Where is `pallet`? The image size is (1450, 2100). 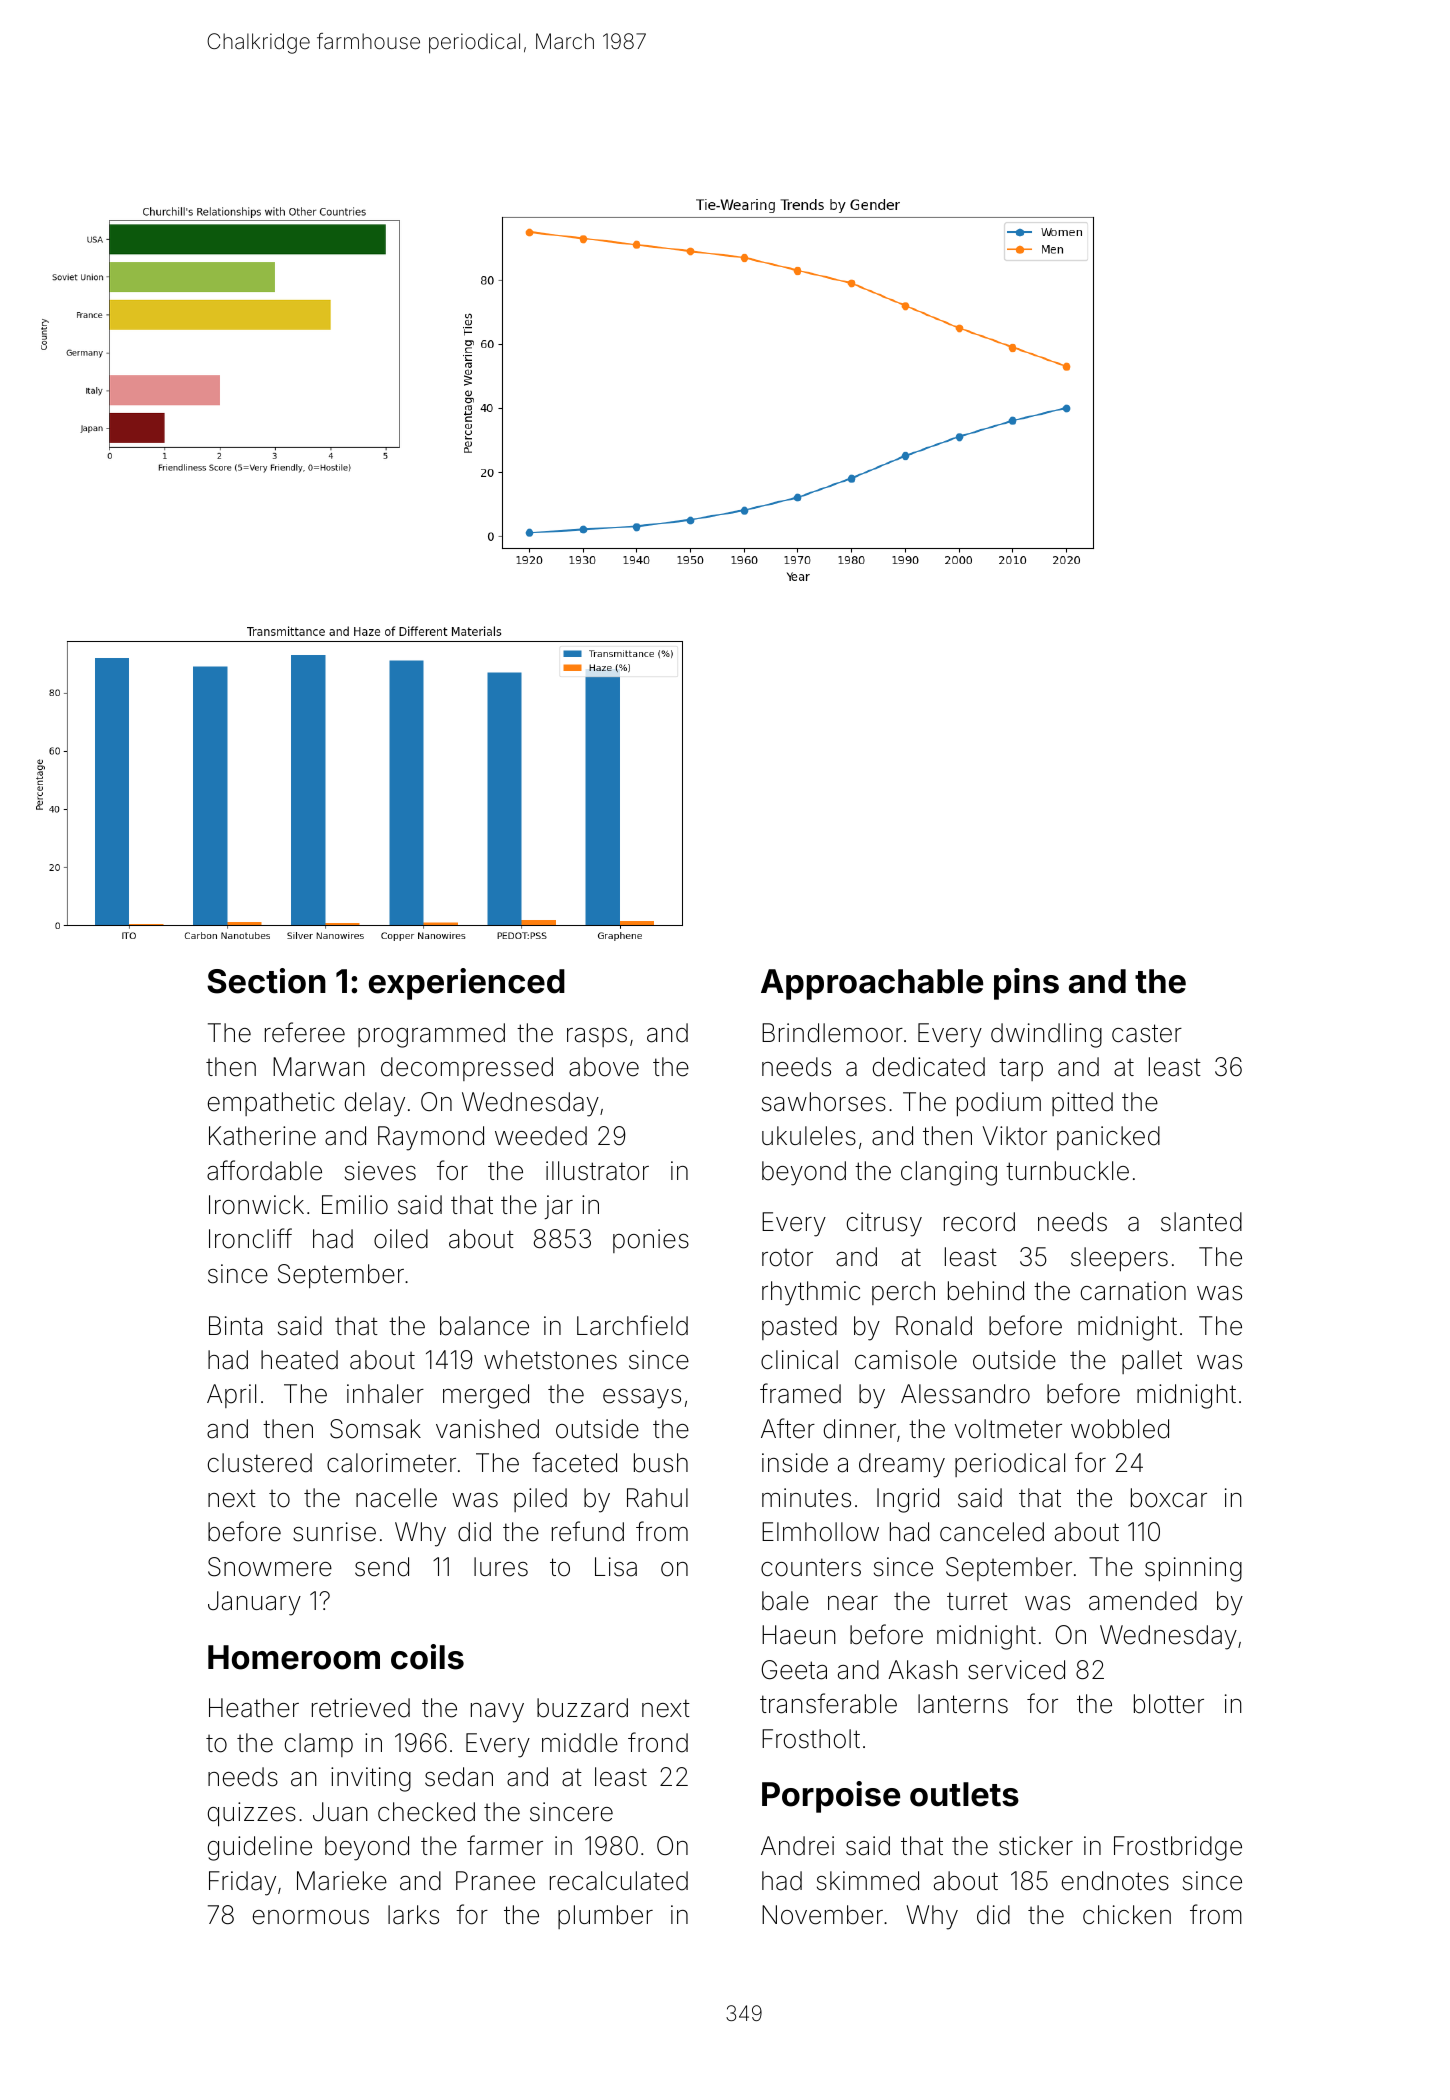 pallet is located at coordinates (1152, 1362).
